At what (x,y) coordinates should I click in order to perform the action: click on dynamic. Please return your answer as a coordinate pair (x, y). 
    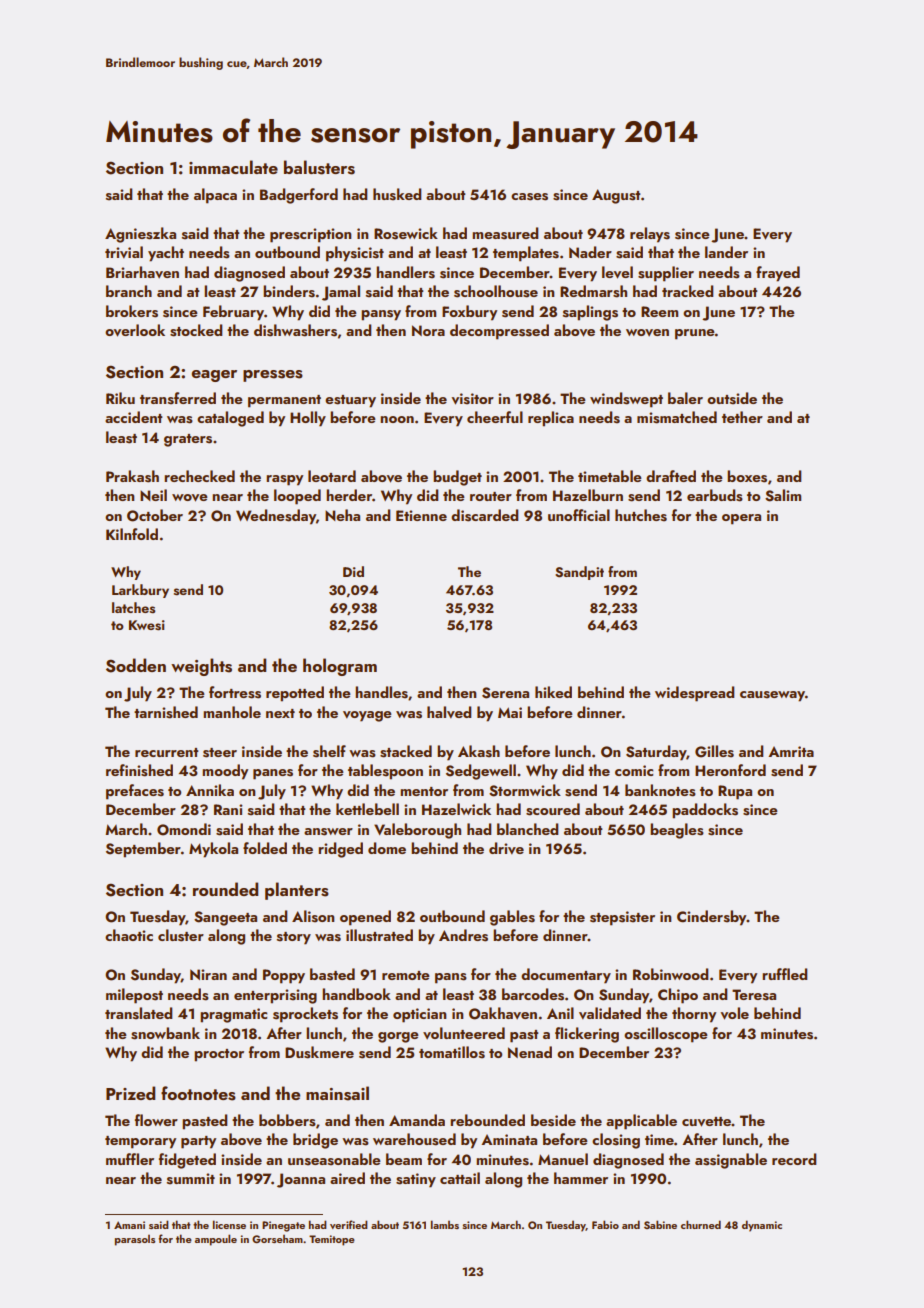
    Looking at the image, I should click on (762, 1226).
